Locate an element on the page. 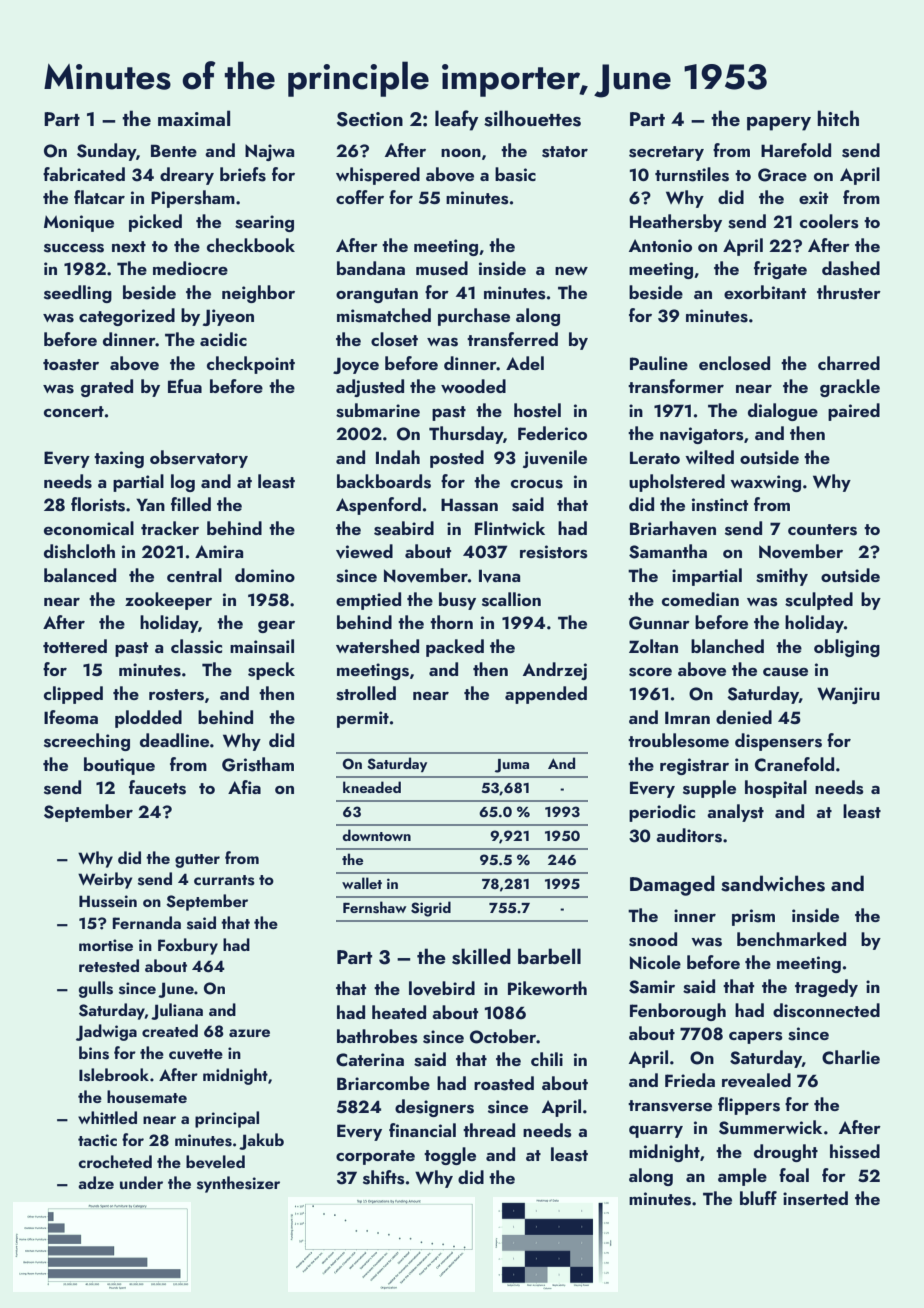  chili is located at coordinates (547, 1059).
